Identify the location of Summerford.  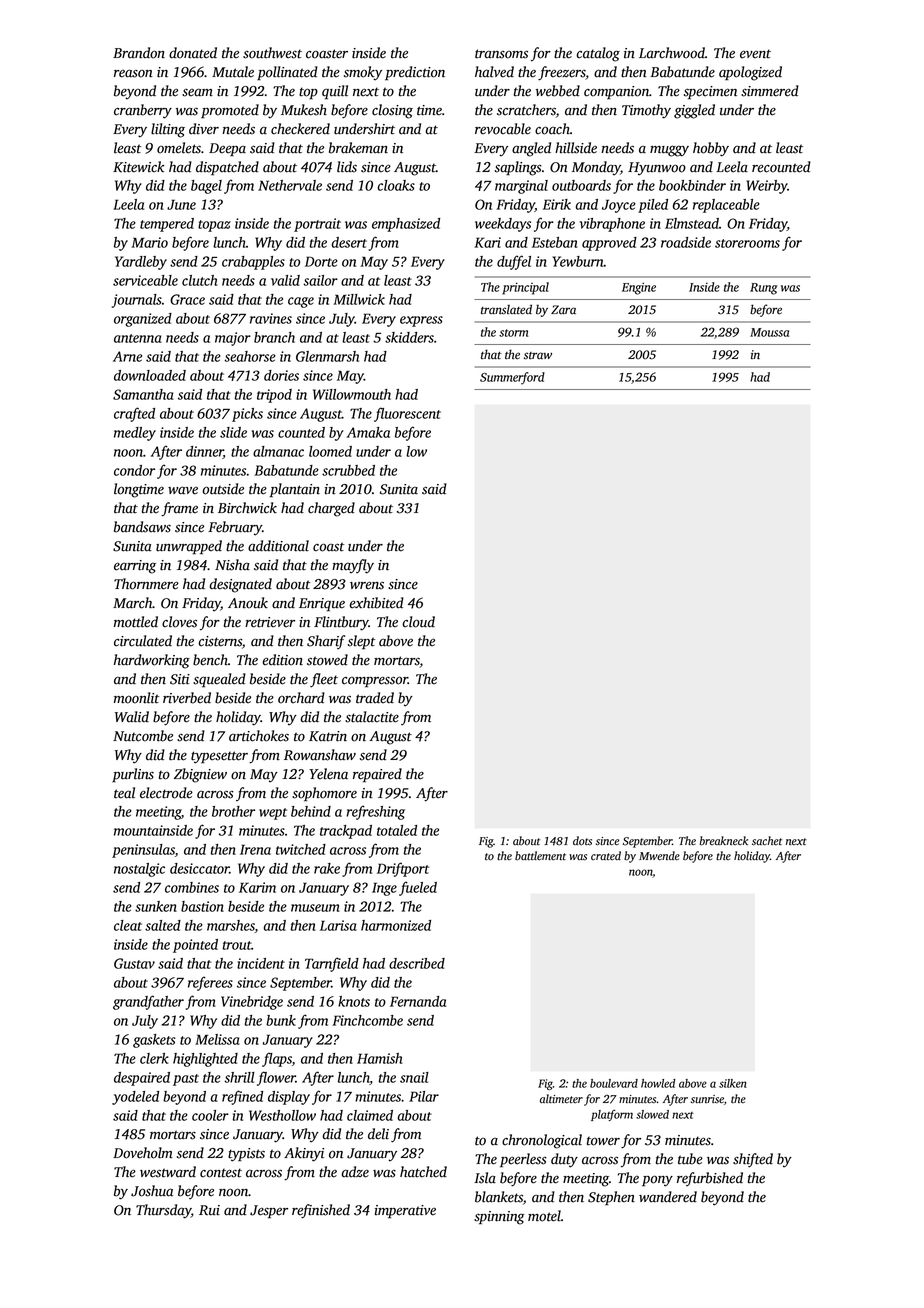
(512, 378).
